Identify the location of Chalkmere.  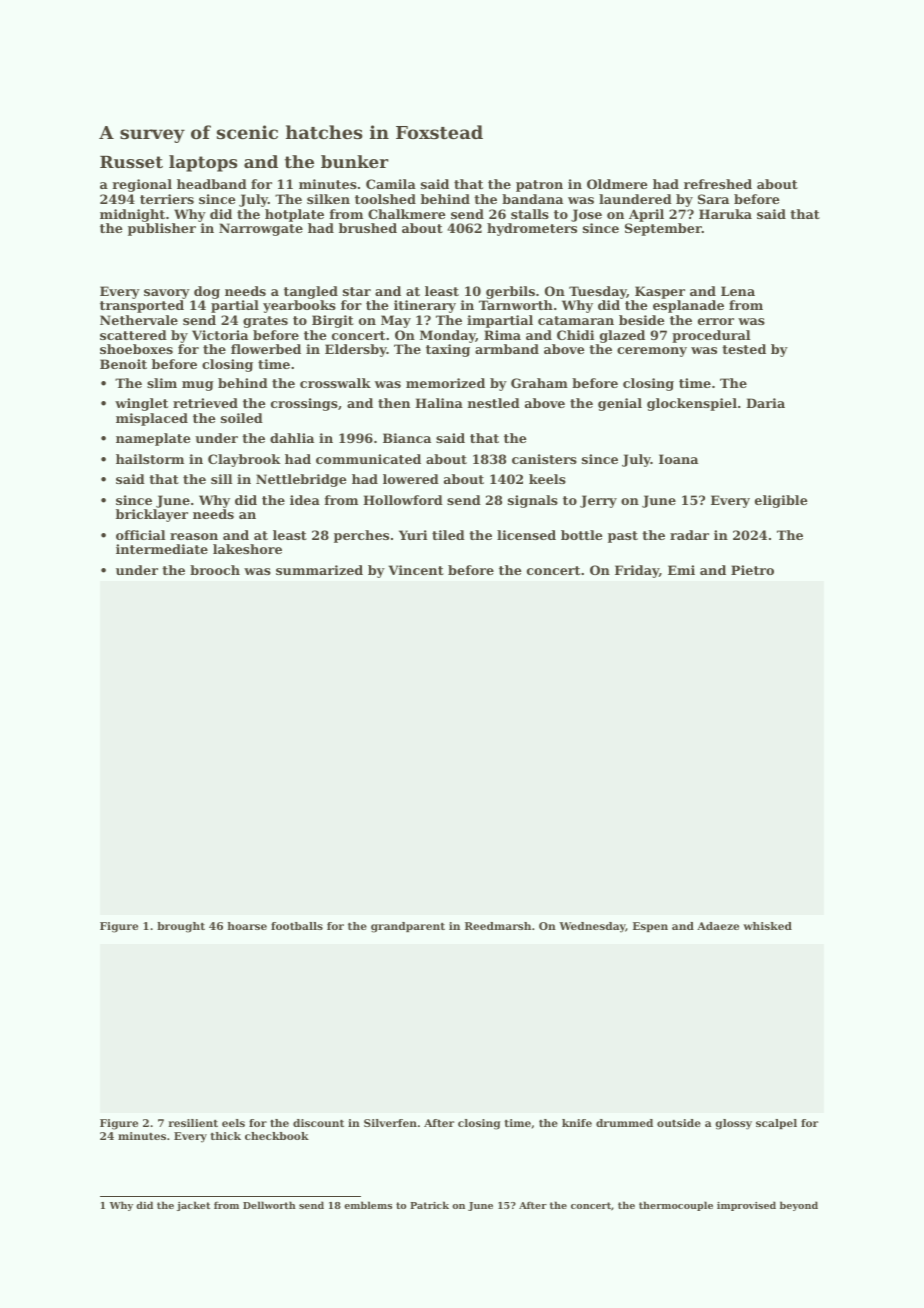
(407, 214).
